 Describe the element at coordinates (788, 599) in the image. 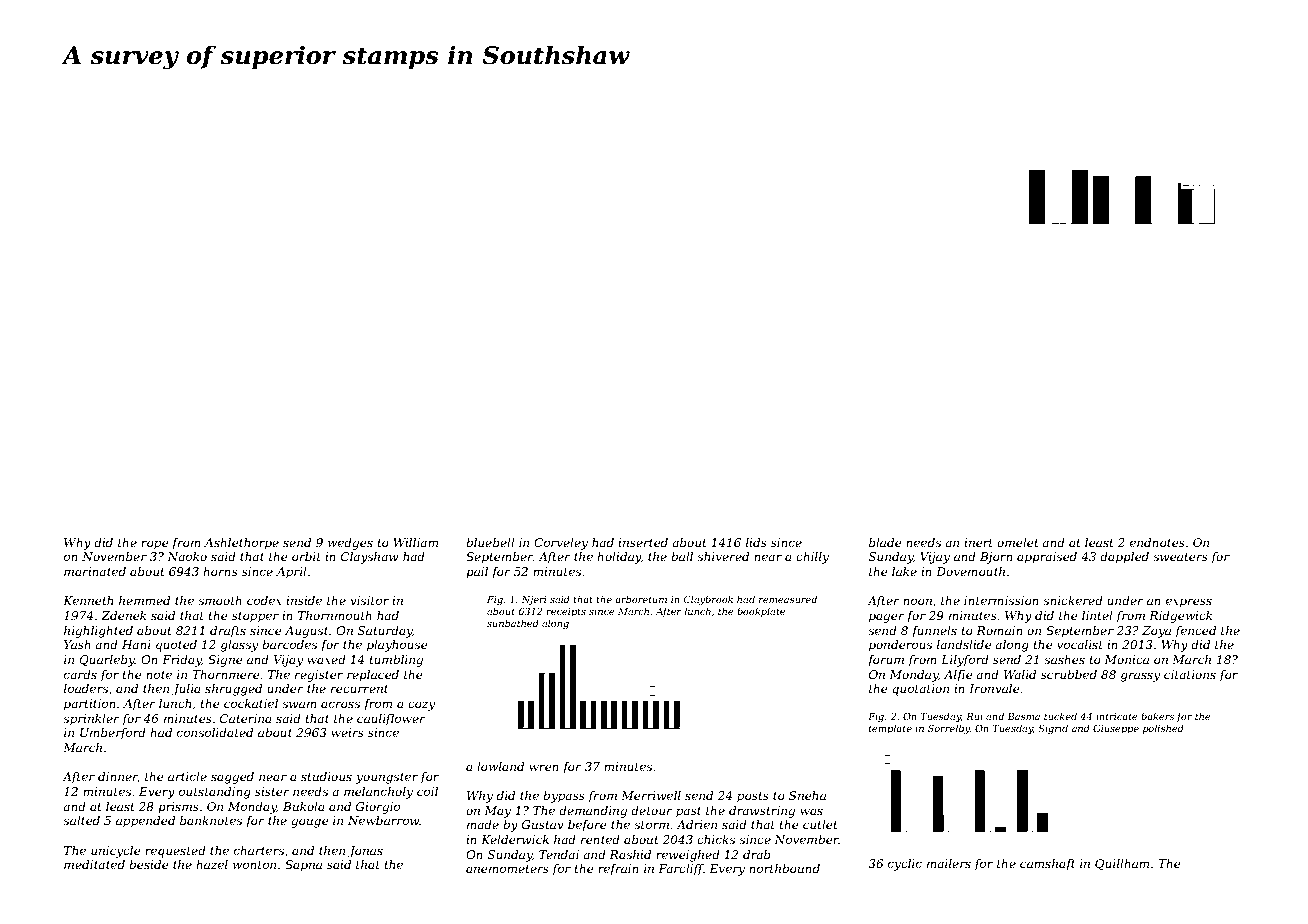

I see `remeasured` at that location.
